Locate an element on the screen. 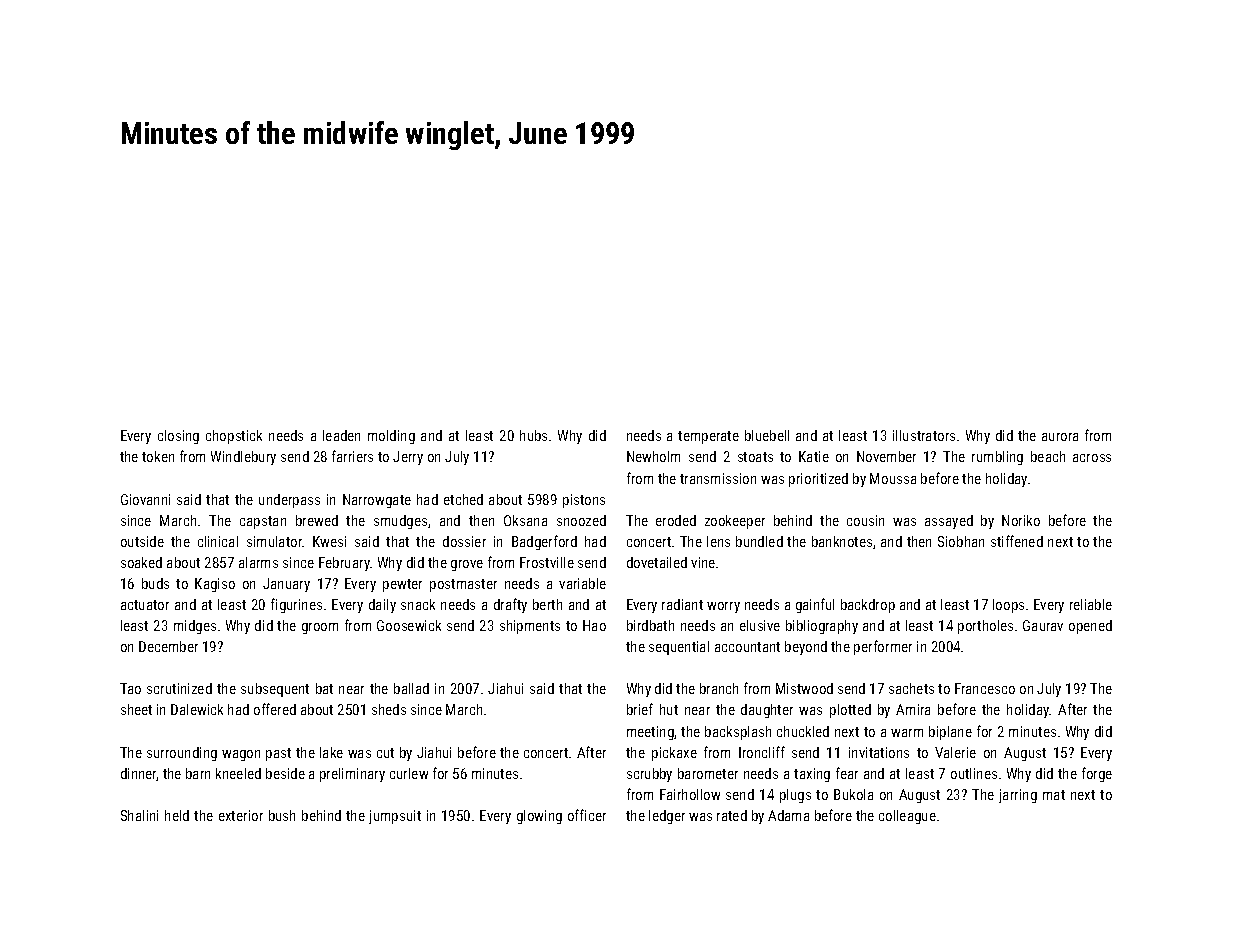 The image size is (1233, 952). bibliography is located at coordinates (822, 627).
